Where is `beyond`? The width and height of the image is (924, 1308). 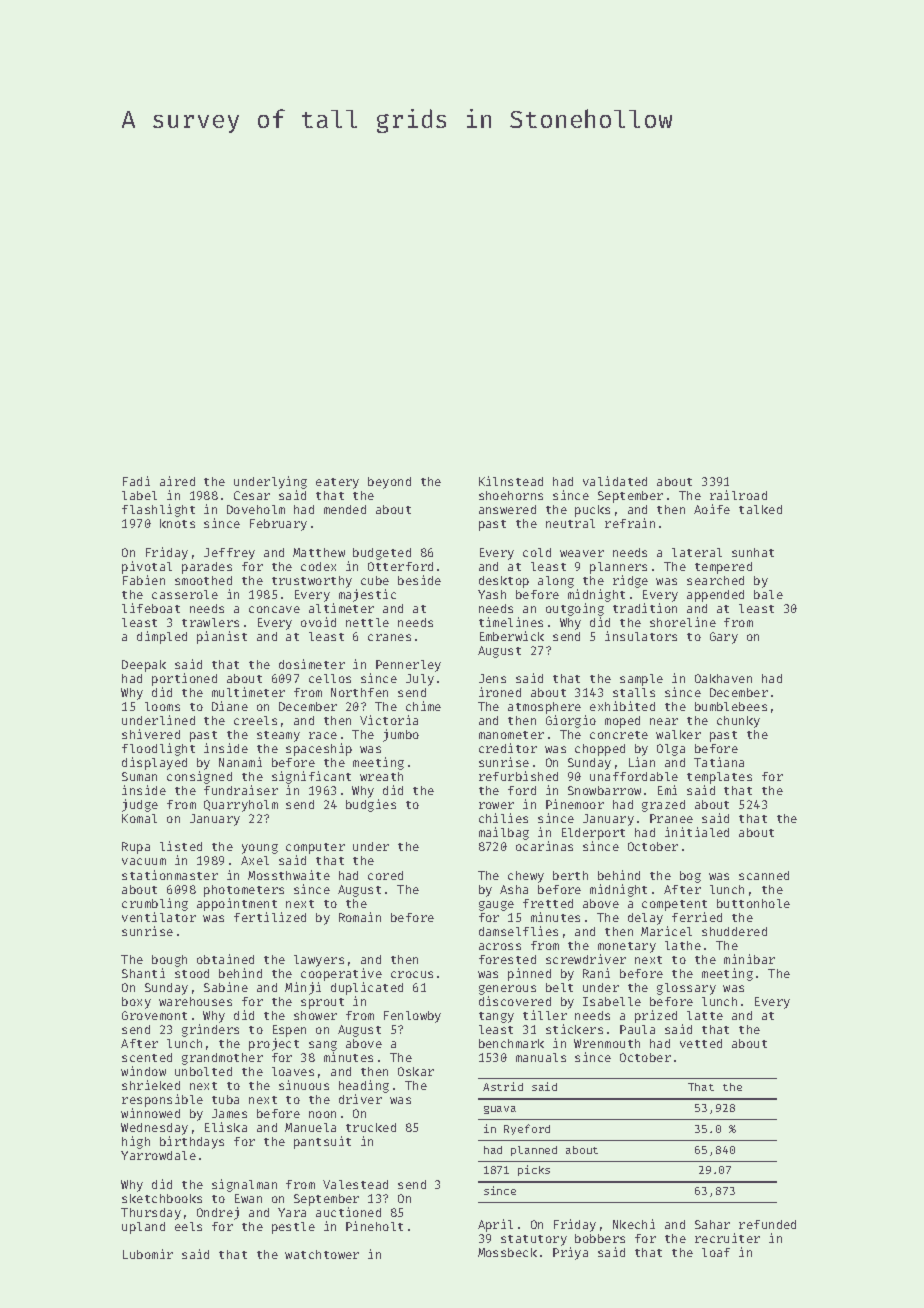
beyond is located at coordinates (389, 483).
